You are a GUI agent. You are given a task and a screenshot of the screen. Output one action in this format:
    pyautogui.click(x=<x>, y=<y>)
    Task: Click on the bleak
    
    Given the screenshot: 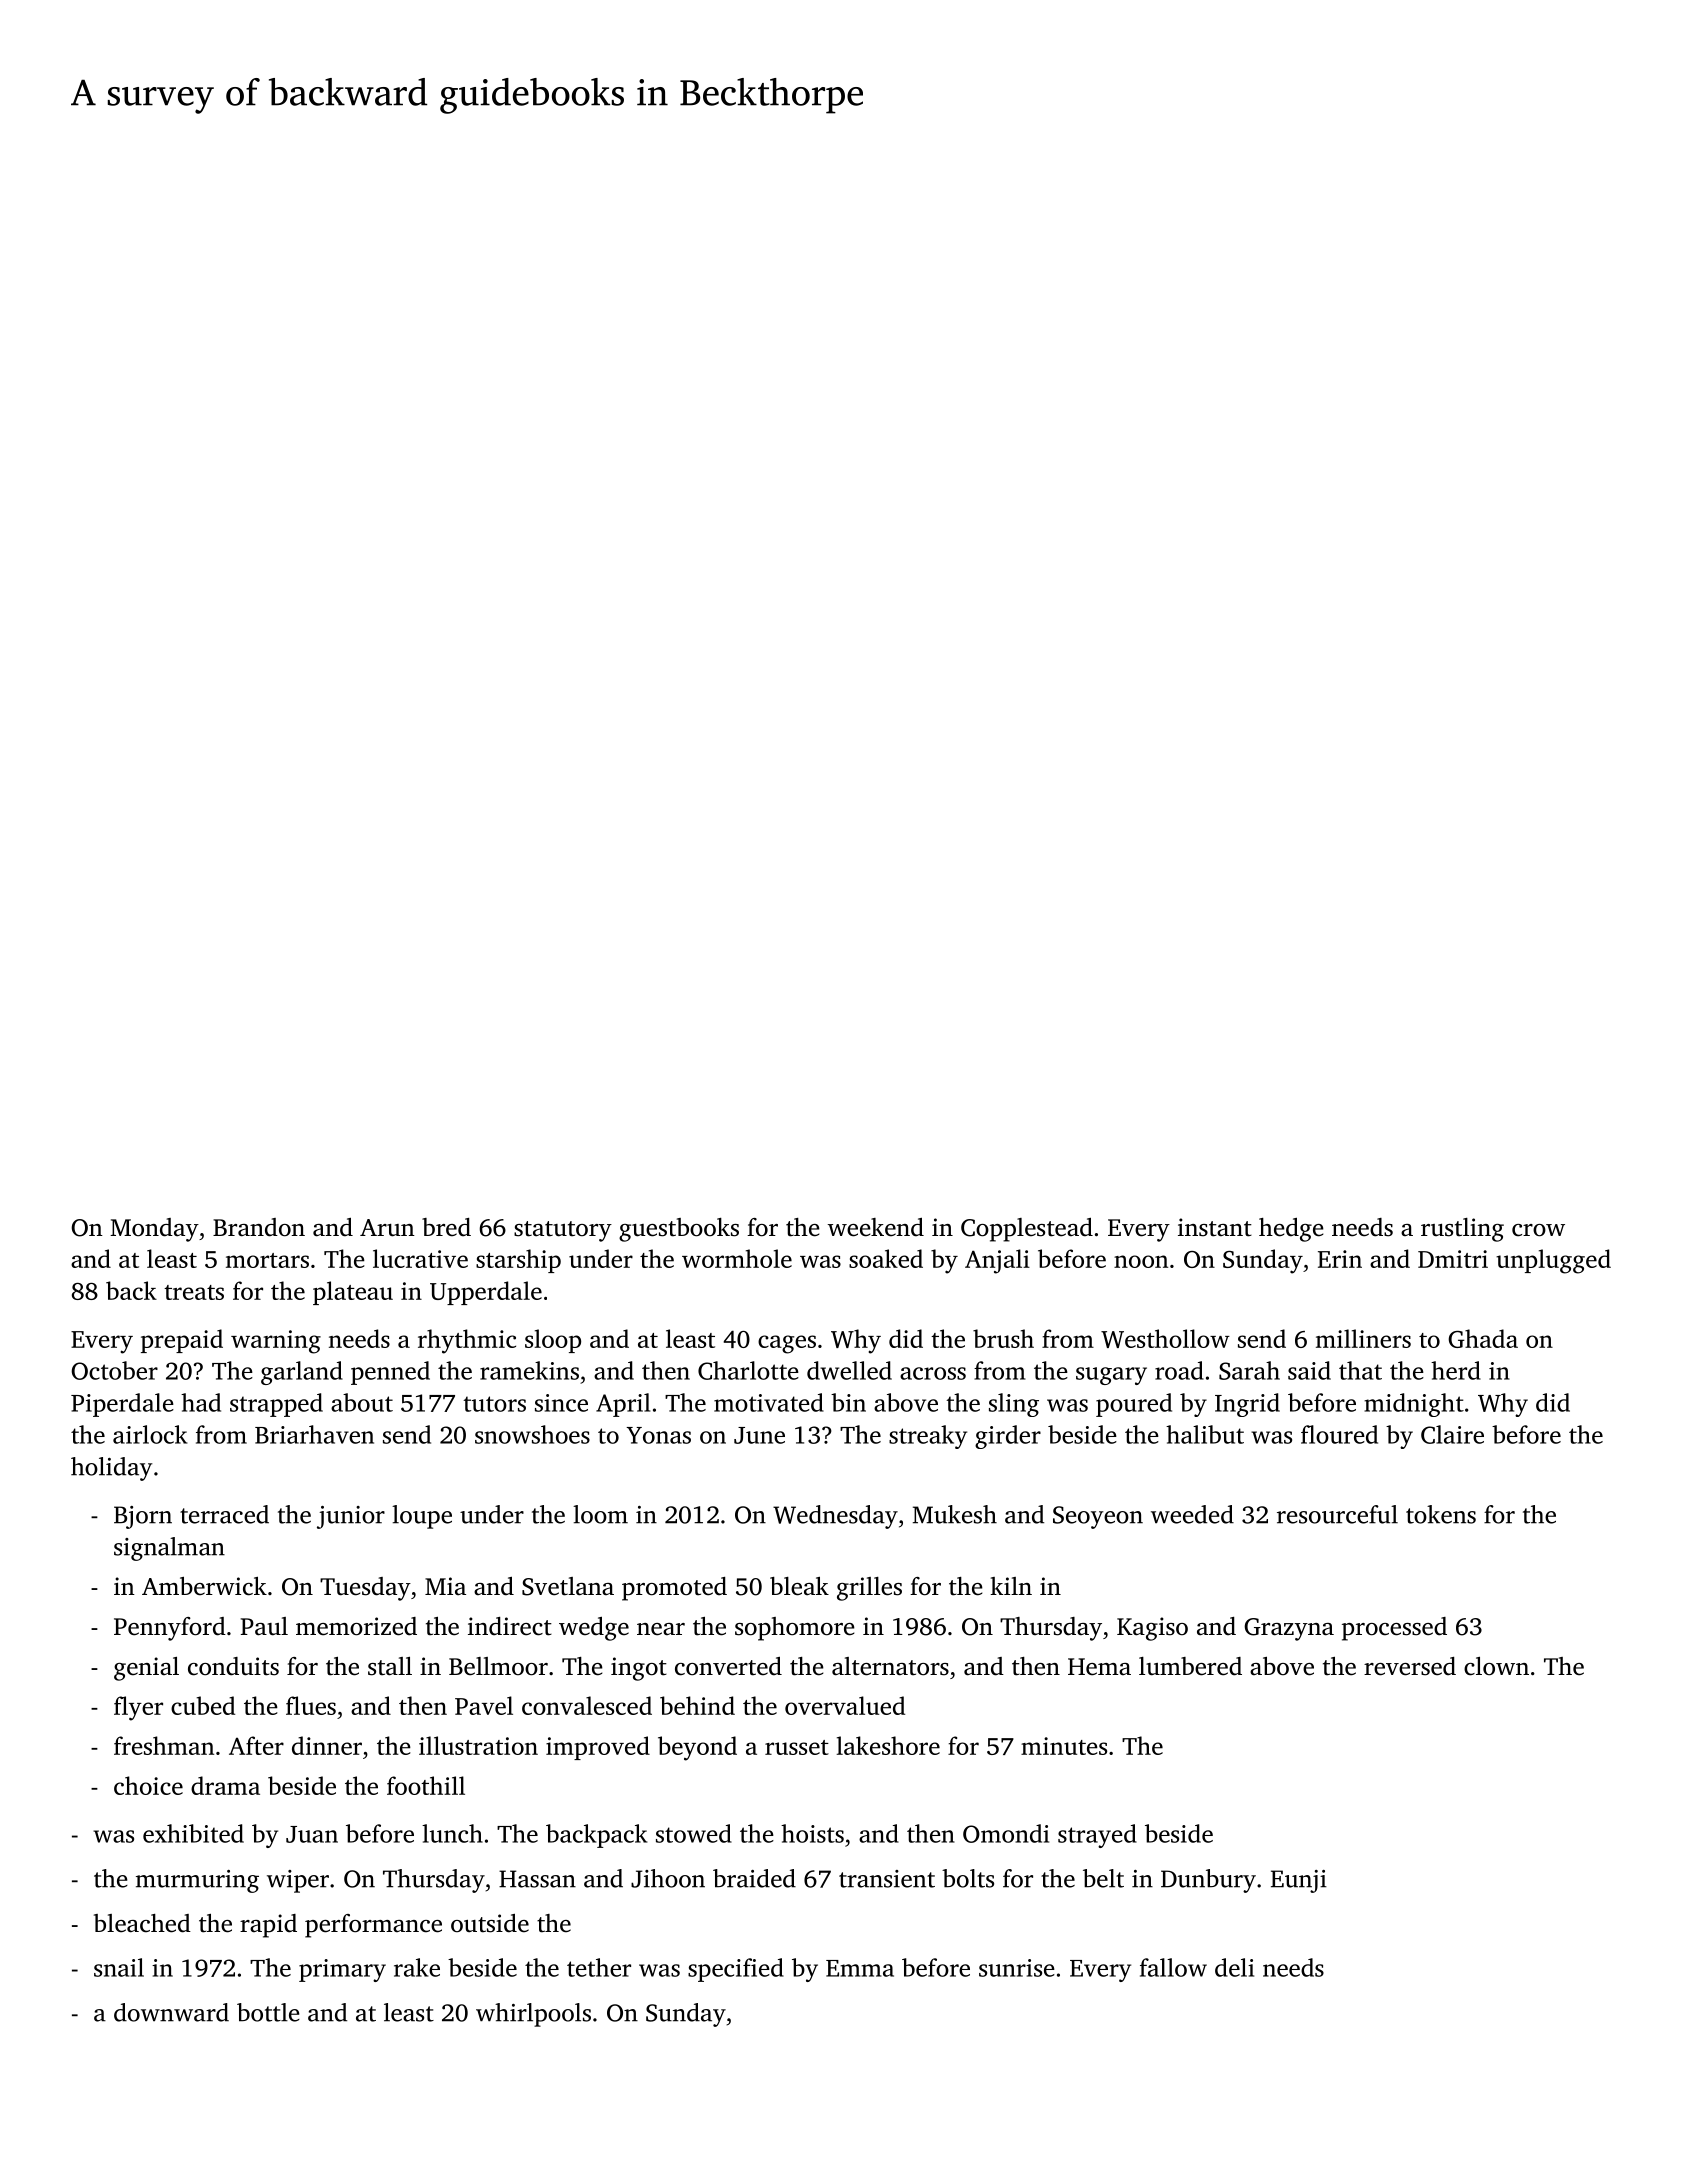 What is the action you would take?
    pyautogui.click(x=799, y=1586)
